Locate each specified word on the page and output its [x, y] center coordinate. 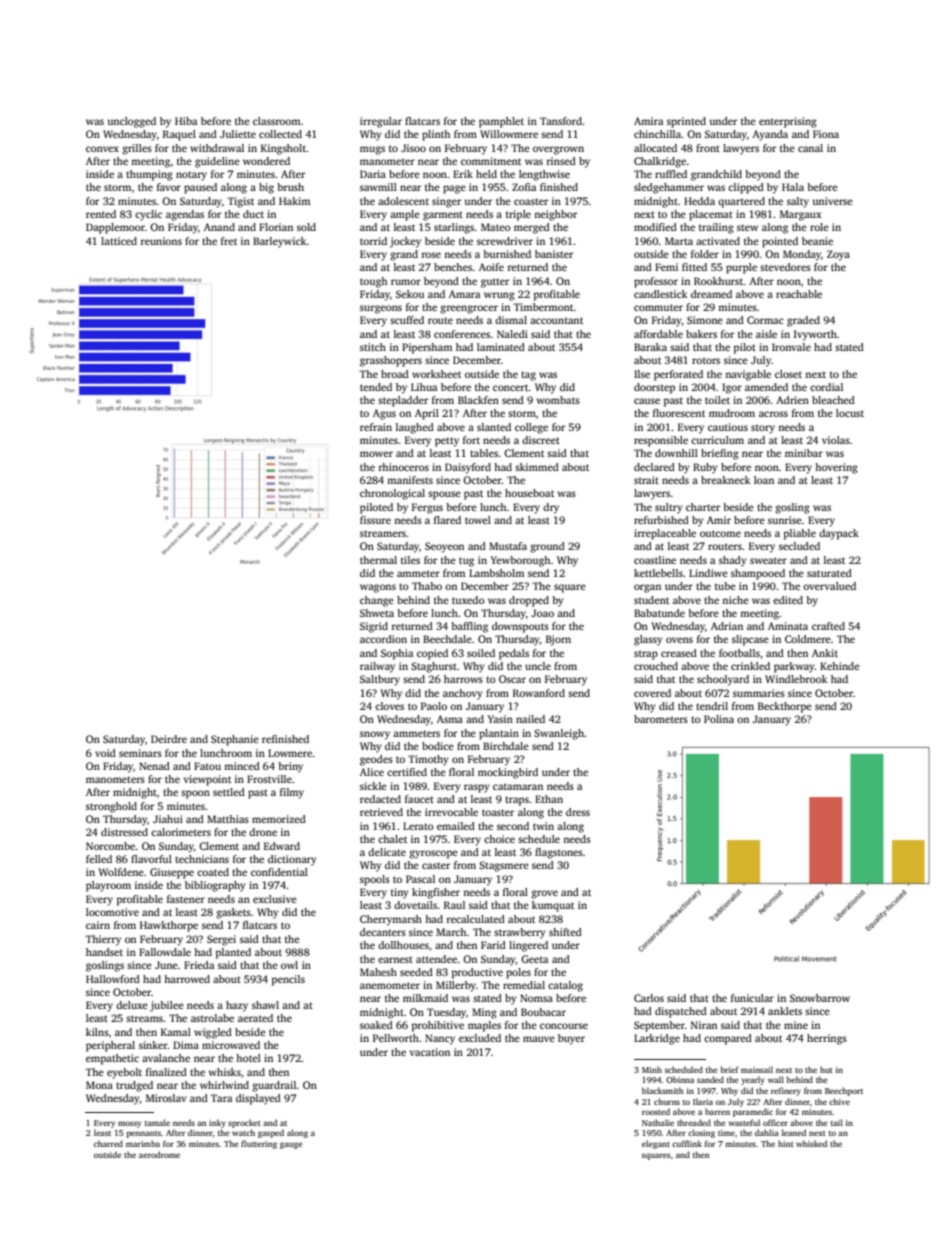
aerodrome [159, 1154]
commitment [491, 161]
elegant [656, 1144]
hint [786, 1143]
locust [850, 413]
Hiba [186, 121]
